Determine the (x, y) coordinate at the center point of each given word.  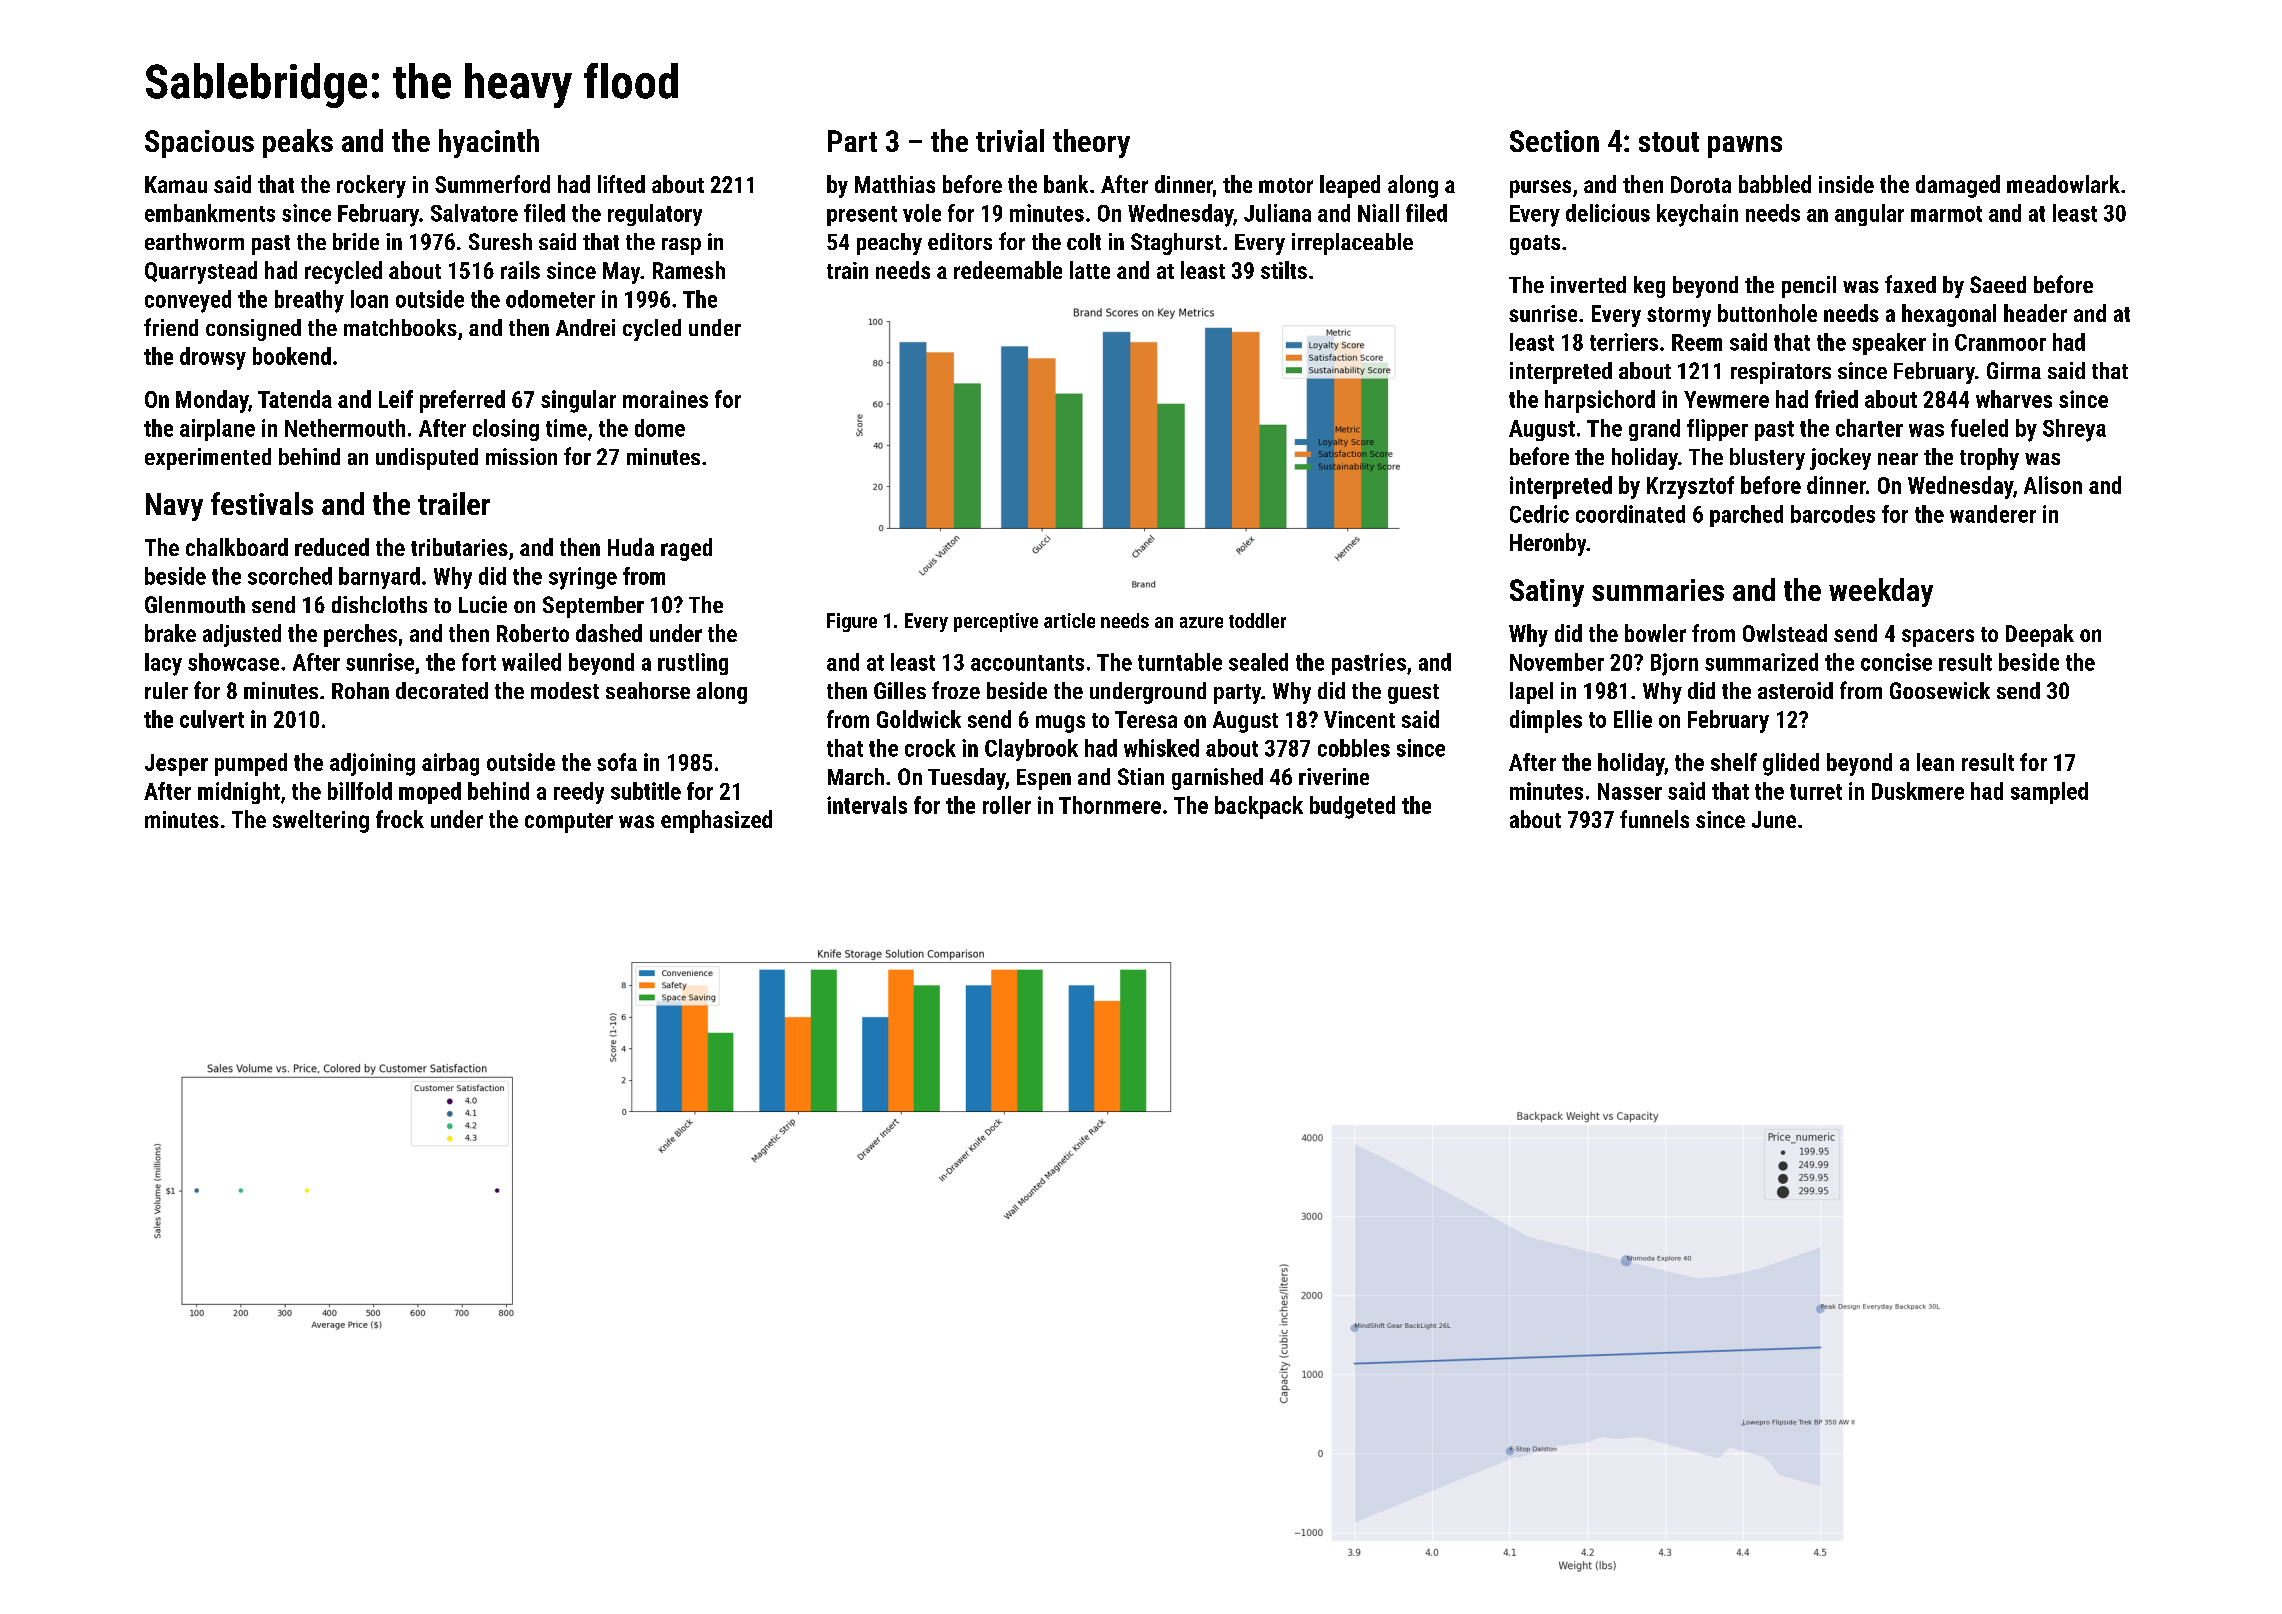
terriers (1624, 342)
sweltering (321, 821)
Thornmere (1110, 805)
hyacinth (489, 143)
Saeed (1998, 284)
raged (686, 549)
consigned (253, 330)
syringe (583, 578)
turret (1816, 792)
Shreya (2074, 430)
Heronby (1548, 544)
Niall (1378, 213)
